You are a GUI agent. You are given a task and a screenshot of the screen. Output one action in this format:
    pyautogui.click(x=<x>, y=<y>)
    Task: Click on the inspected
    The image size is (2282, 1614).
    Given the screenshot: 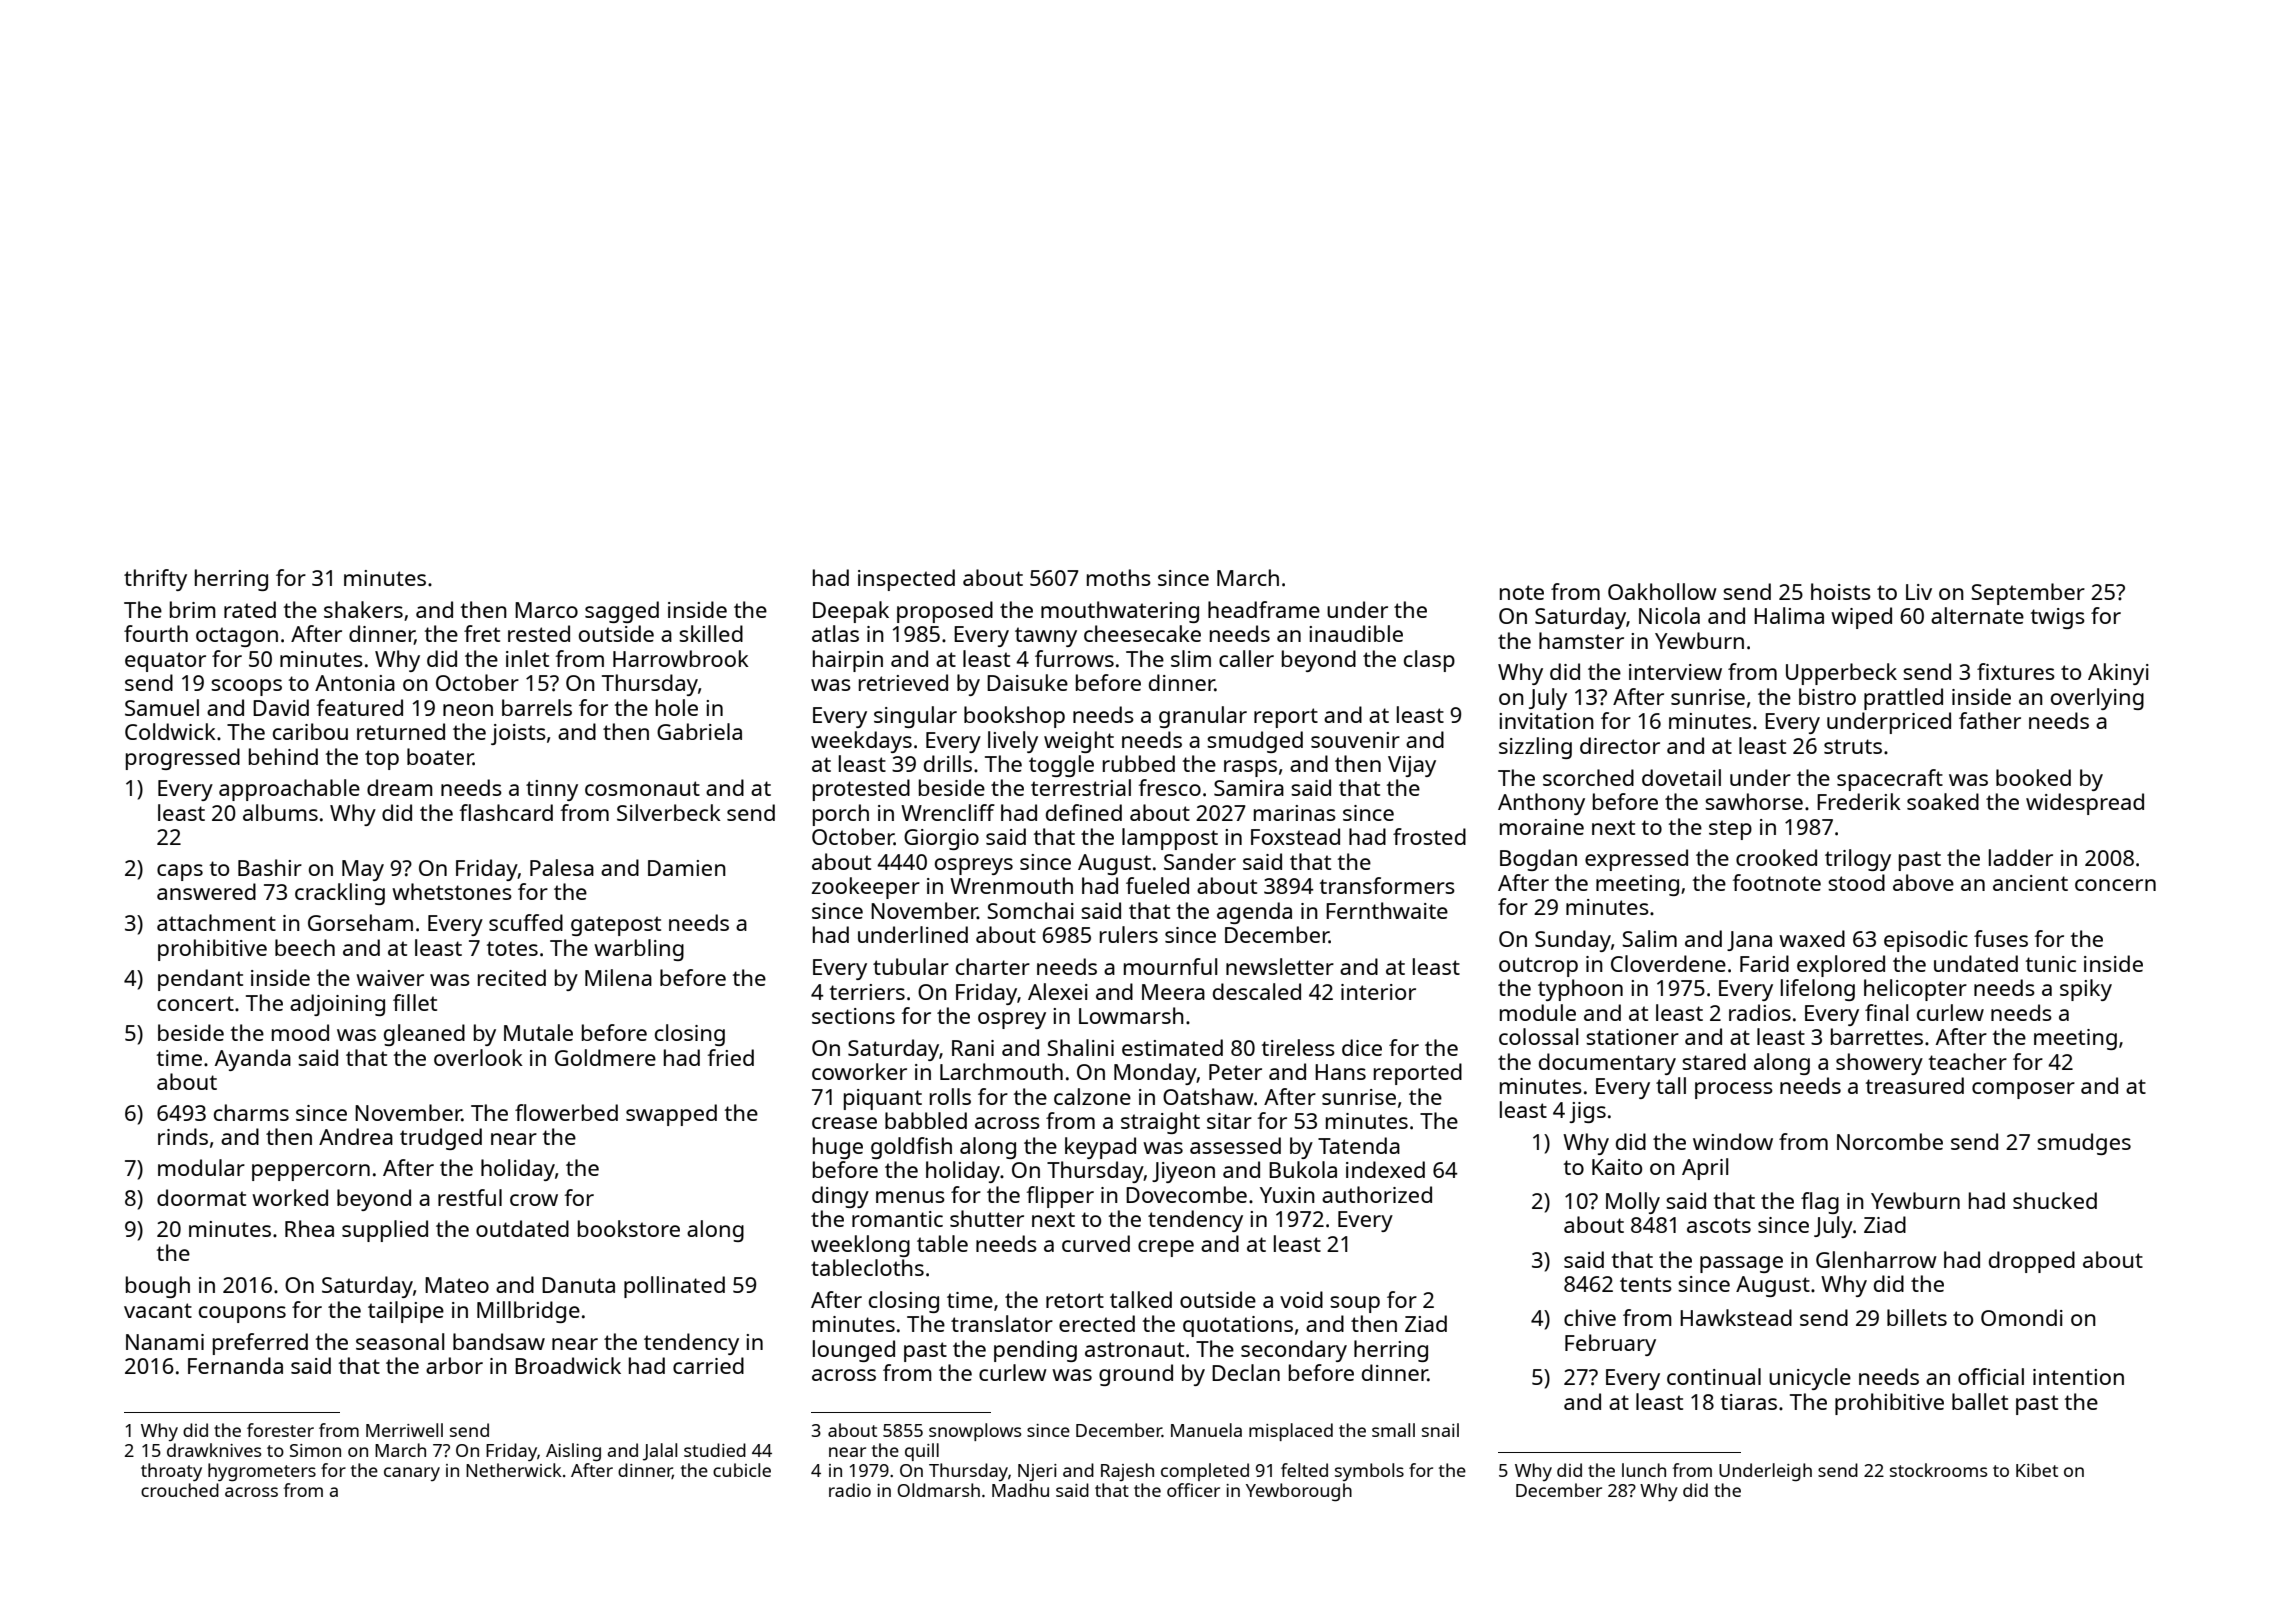 What is the action you would take?
    pyautogui.click(x=906, y=580)
